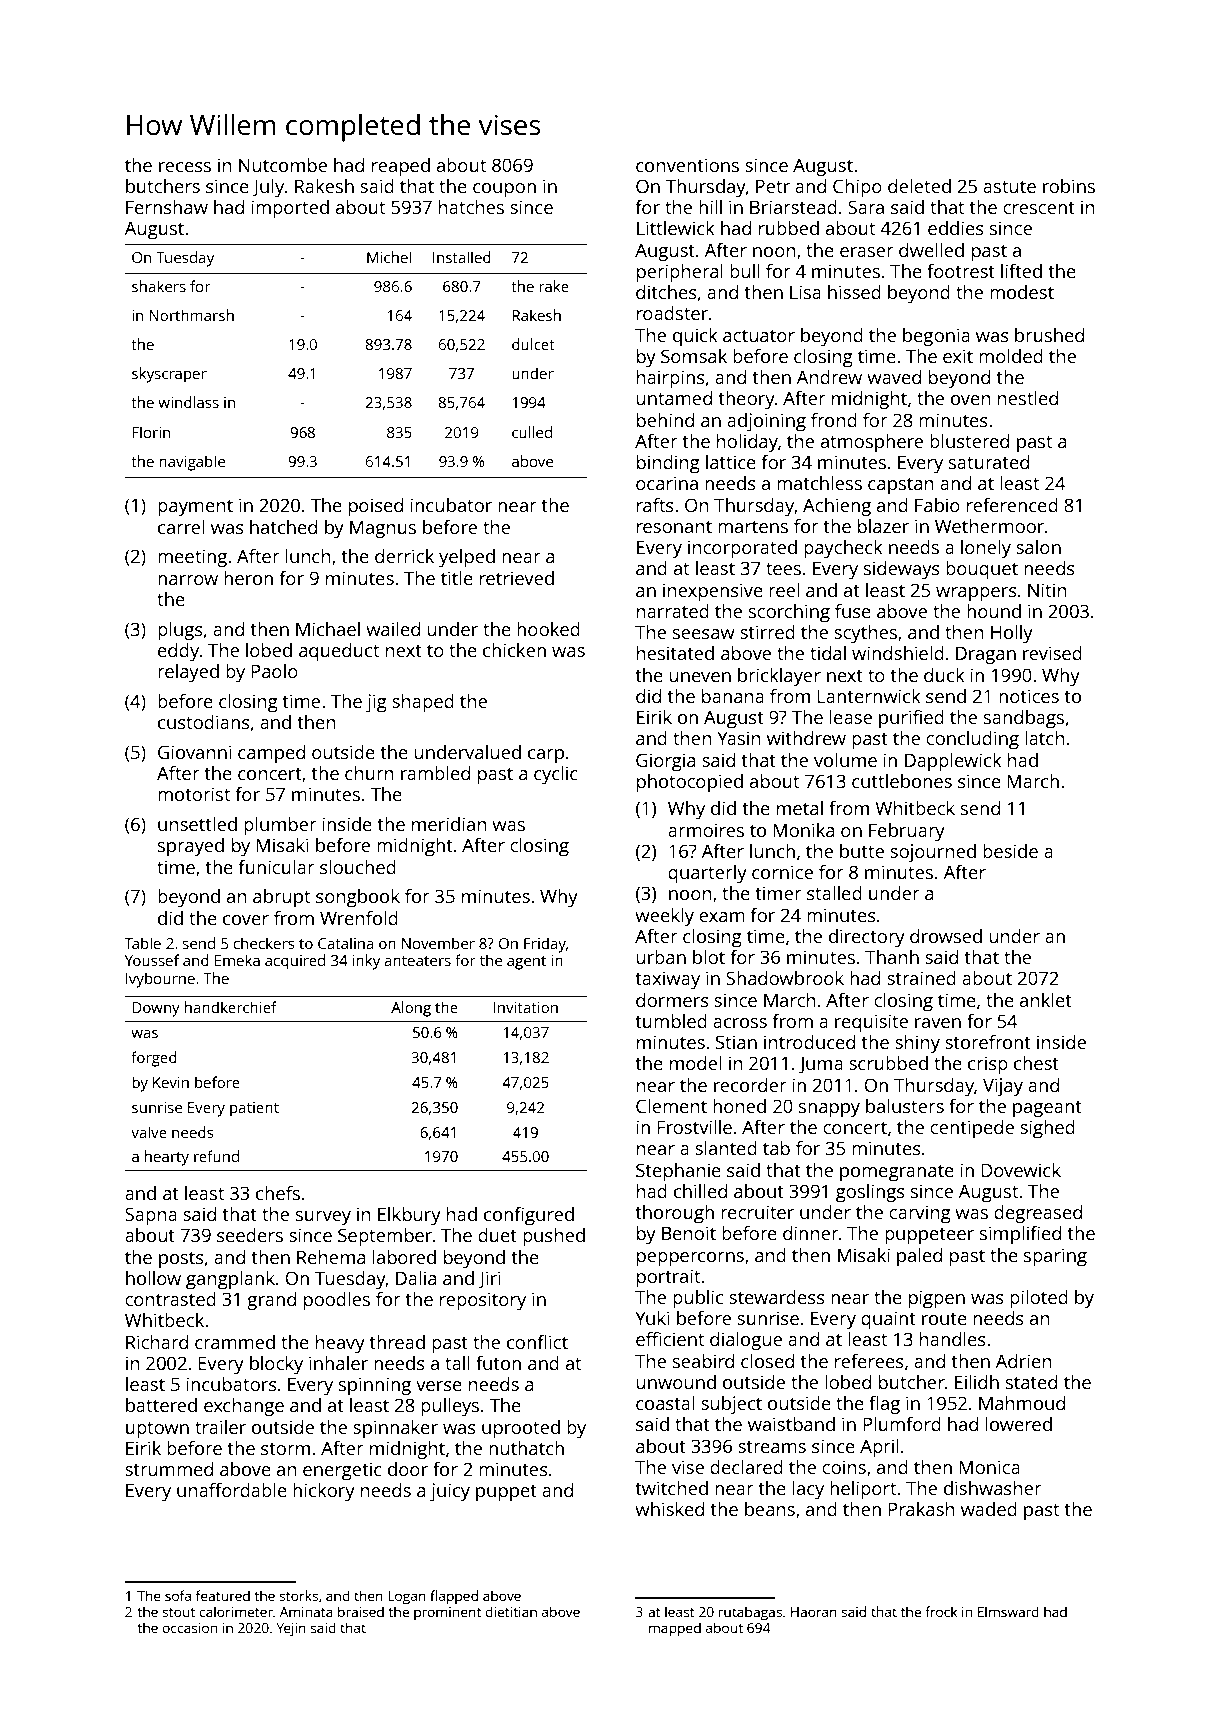 This document has width=1222, height=1728. I want to click on quick, so click(695, 337).
